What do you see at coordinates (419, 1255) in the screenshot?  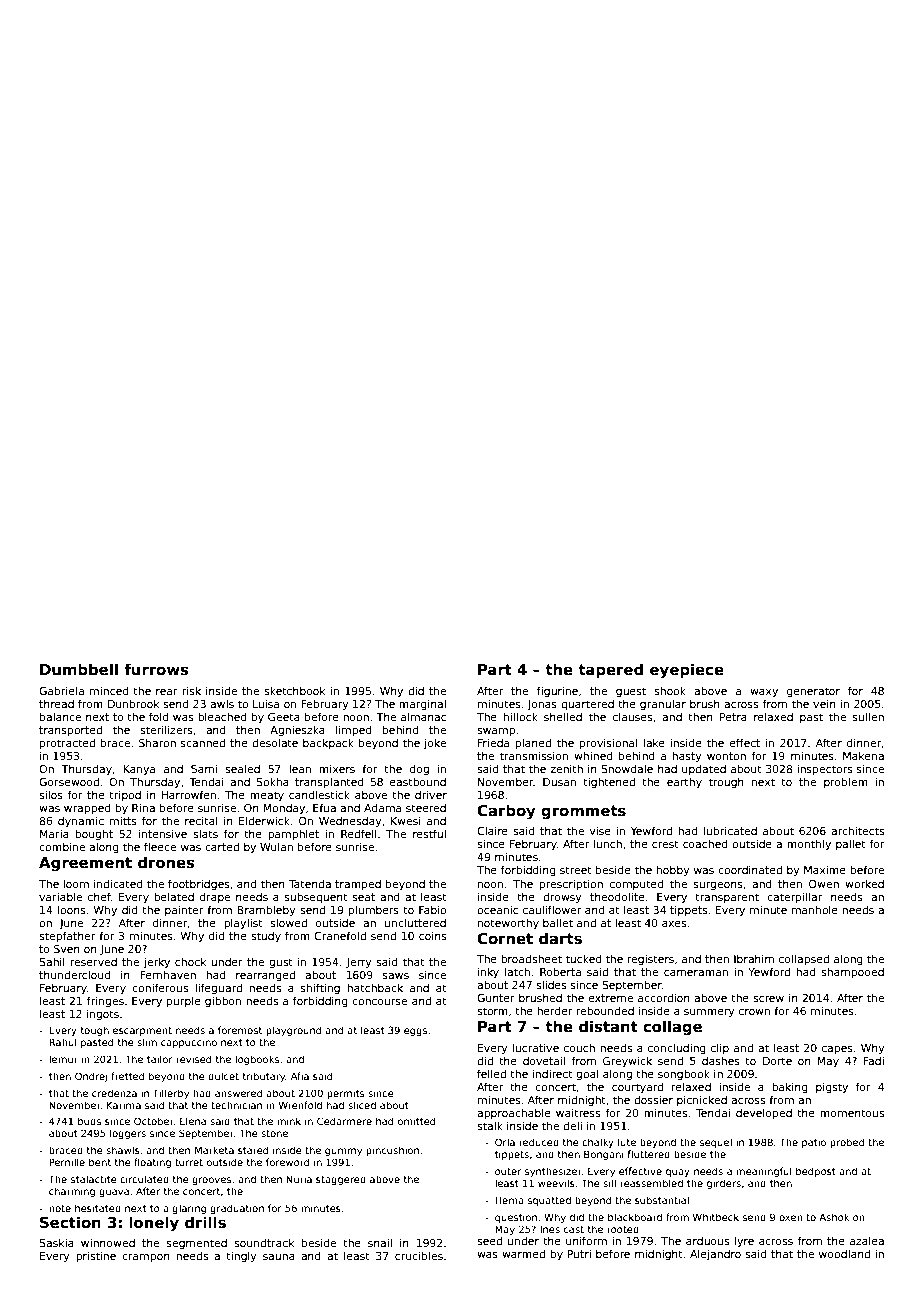 I see `crucibles` at bounding box center [419, 1255].
